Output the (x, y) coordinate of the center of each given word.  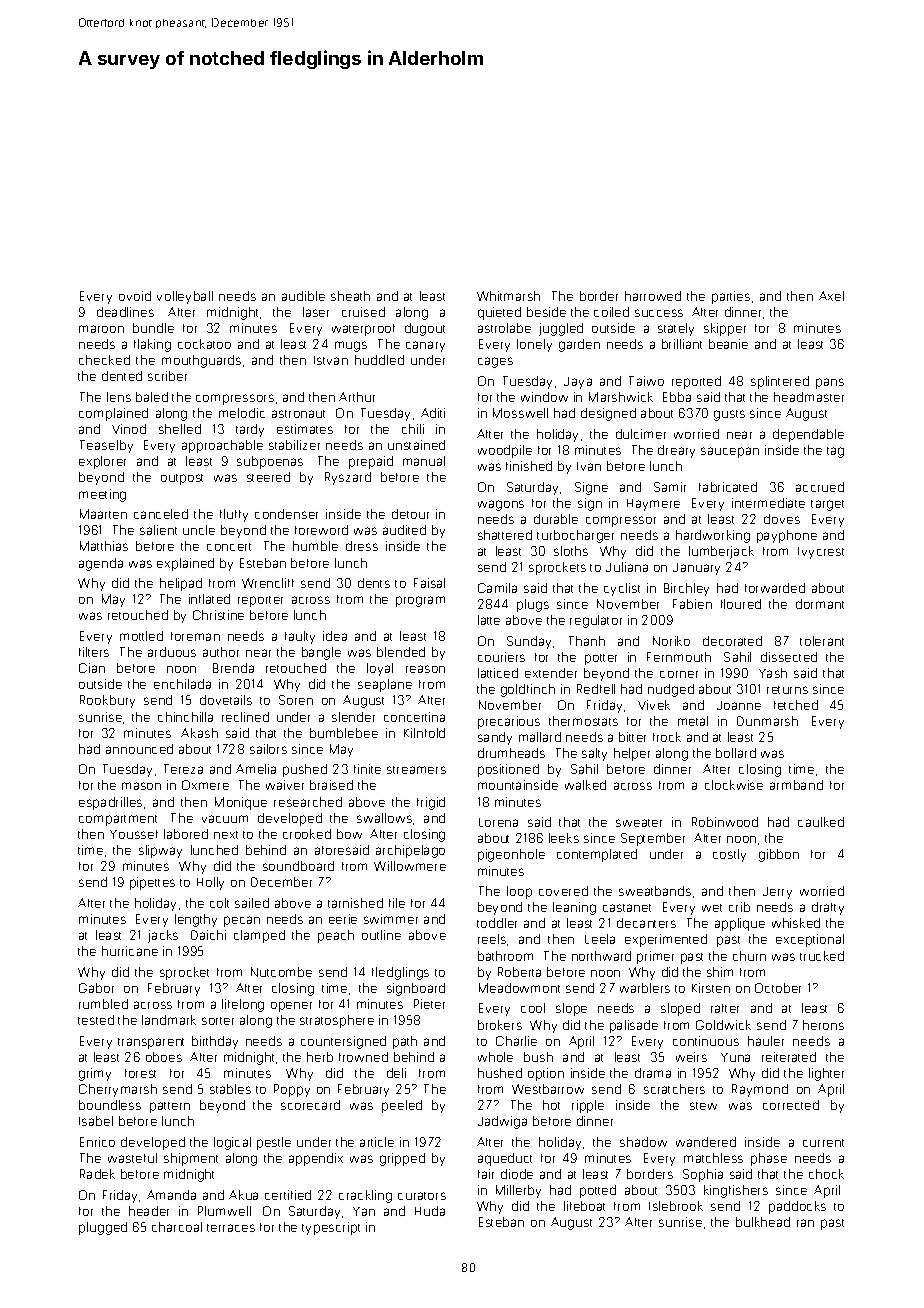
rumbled (103, 1004)
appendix (316, 1159)
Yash (773, 673)
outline (381, 935)
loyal (380, 669)
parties (731, 297)
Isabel (96, 1121)
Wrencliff (268, 583)
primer (655, 957)
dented (122, 376)
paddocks (797, 1207)
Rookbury (107, 701)
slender (353, 717)
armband (796, 785)
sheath (350, 296)
